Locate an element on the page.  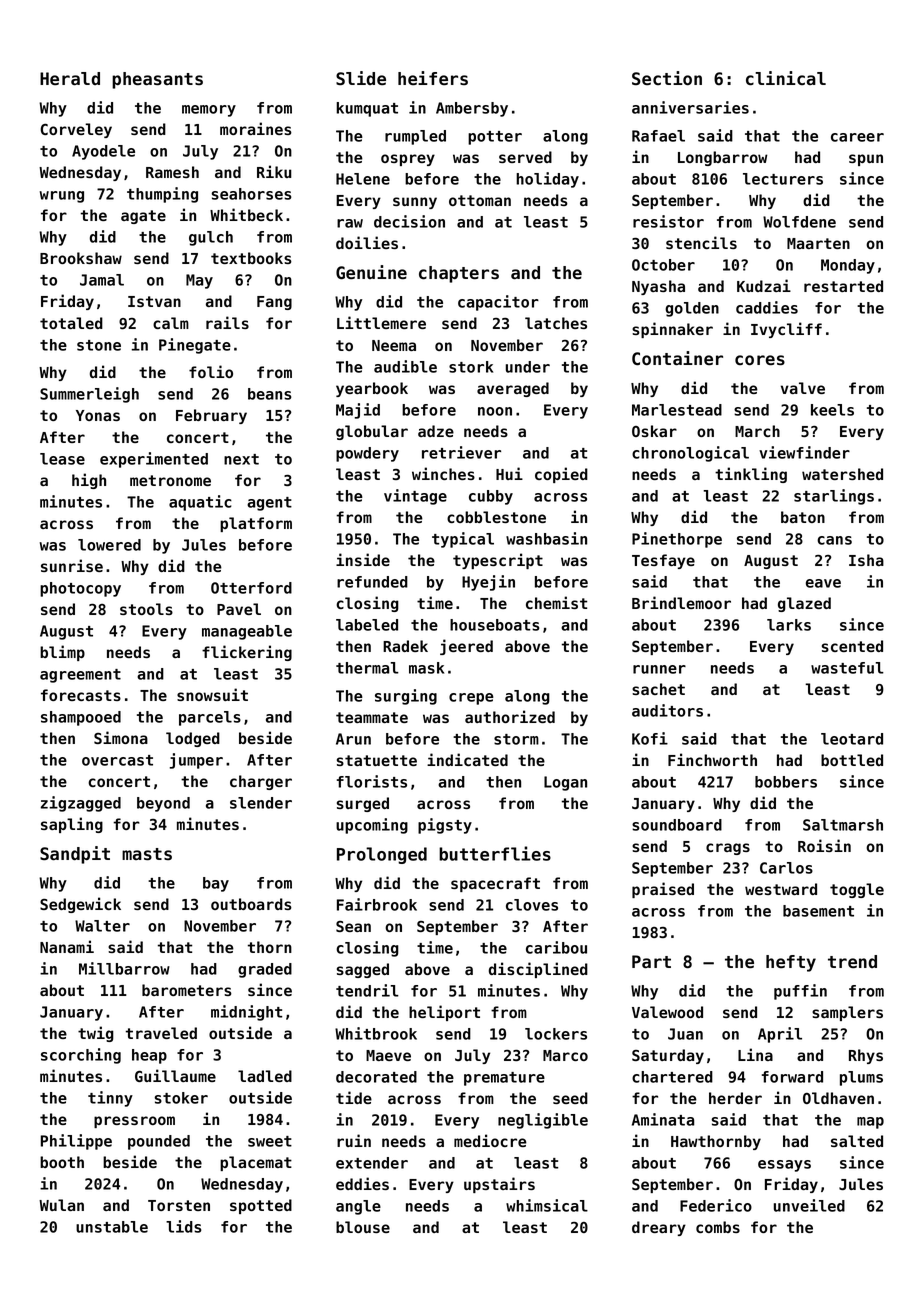
Longbarrow is located at coordinates (722, 158).
